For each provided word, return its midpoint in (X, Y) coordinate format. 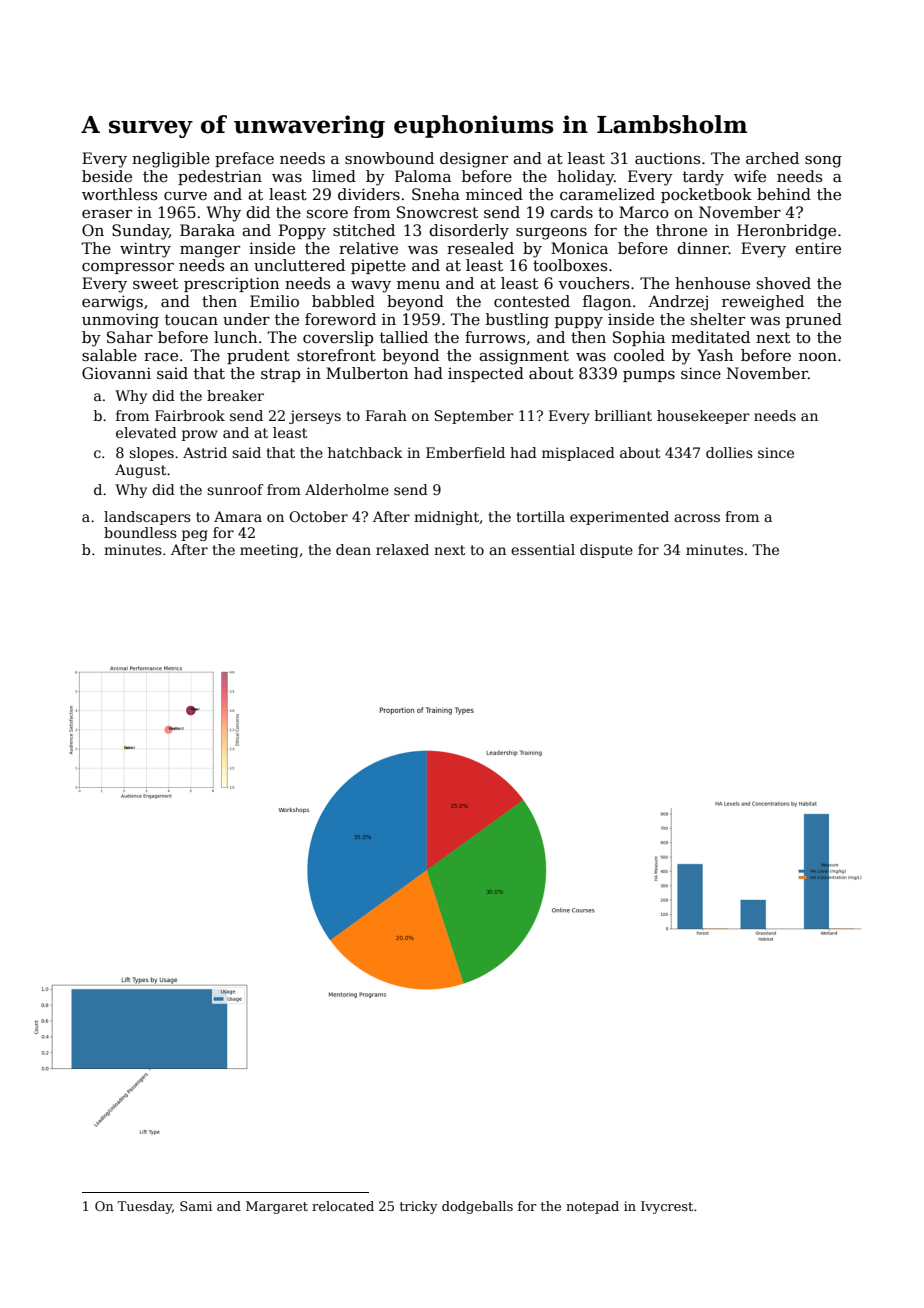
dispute (606, 551)
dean (353, 549)
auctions (667, 159)
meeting (269, 551)
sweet (155, 284)
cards (571, 212)
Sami (196, 1206)
